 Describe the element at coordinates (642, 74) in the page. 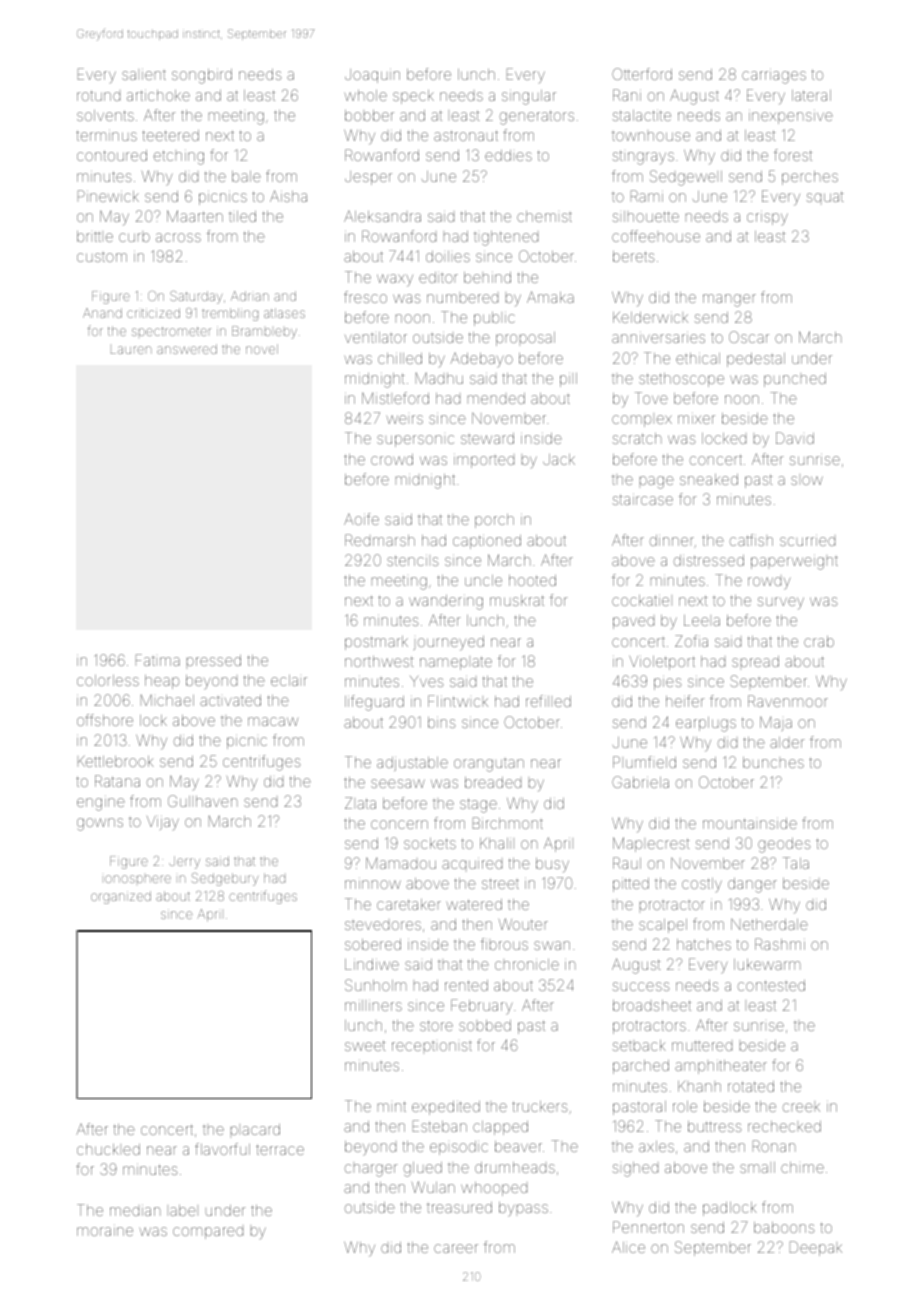

I see `Otterford` at that location.
